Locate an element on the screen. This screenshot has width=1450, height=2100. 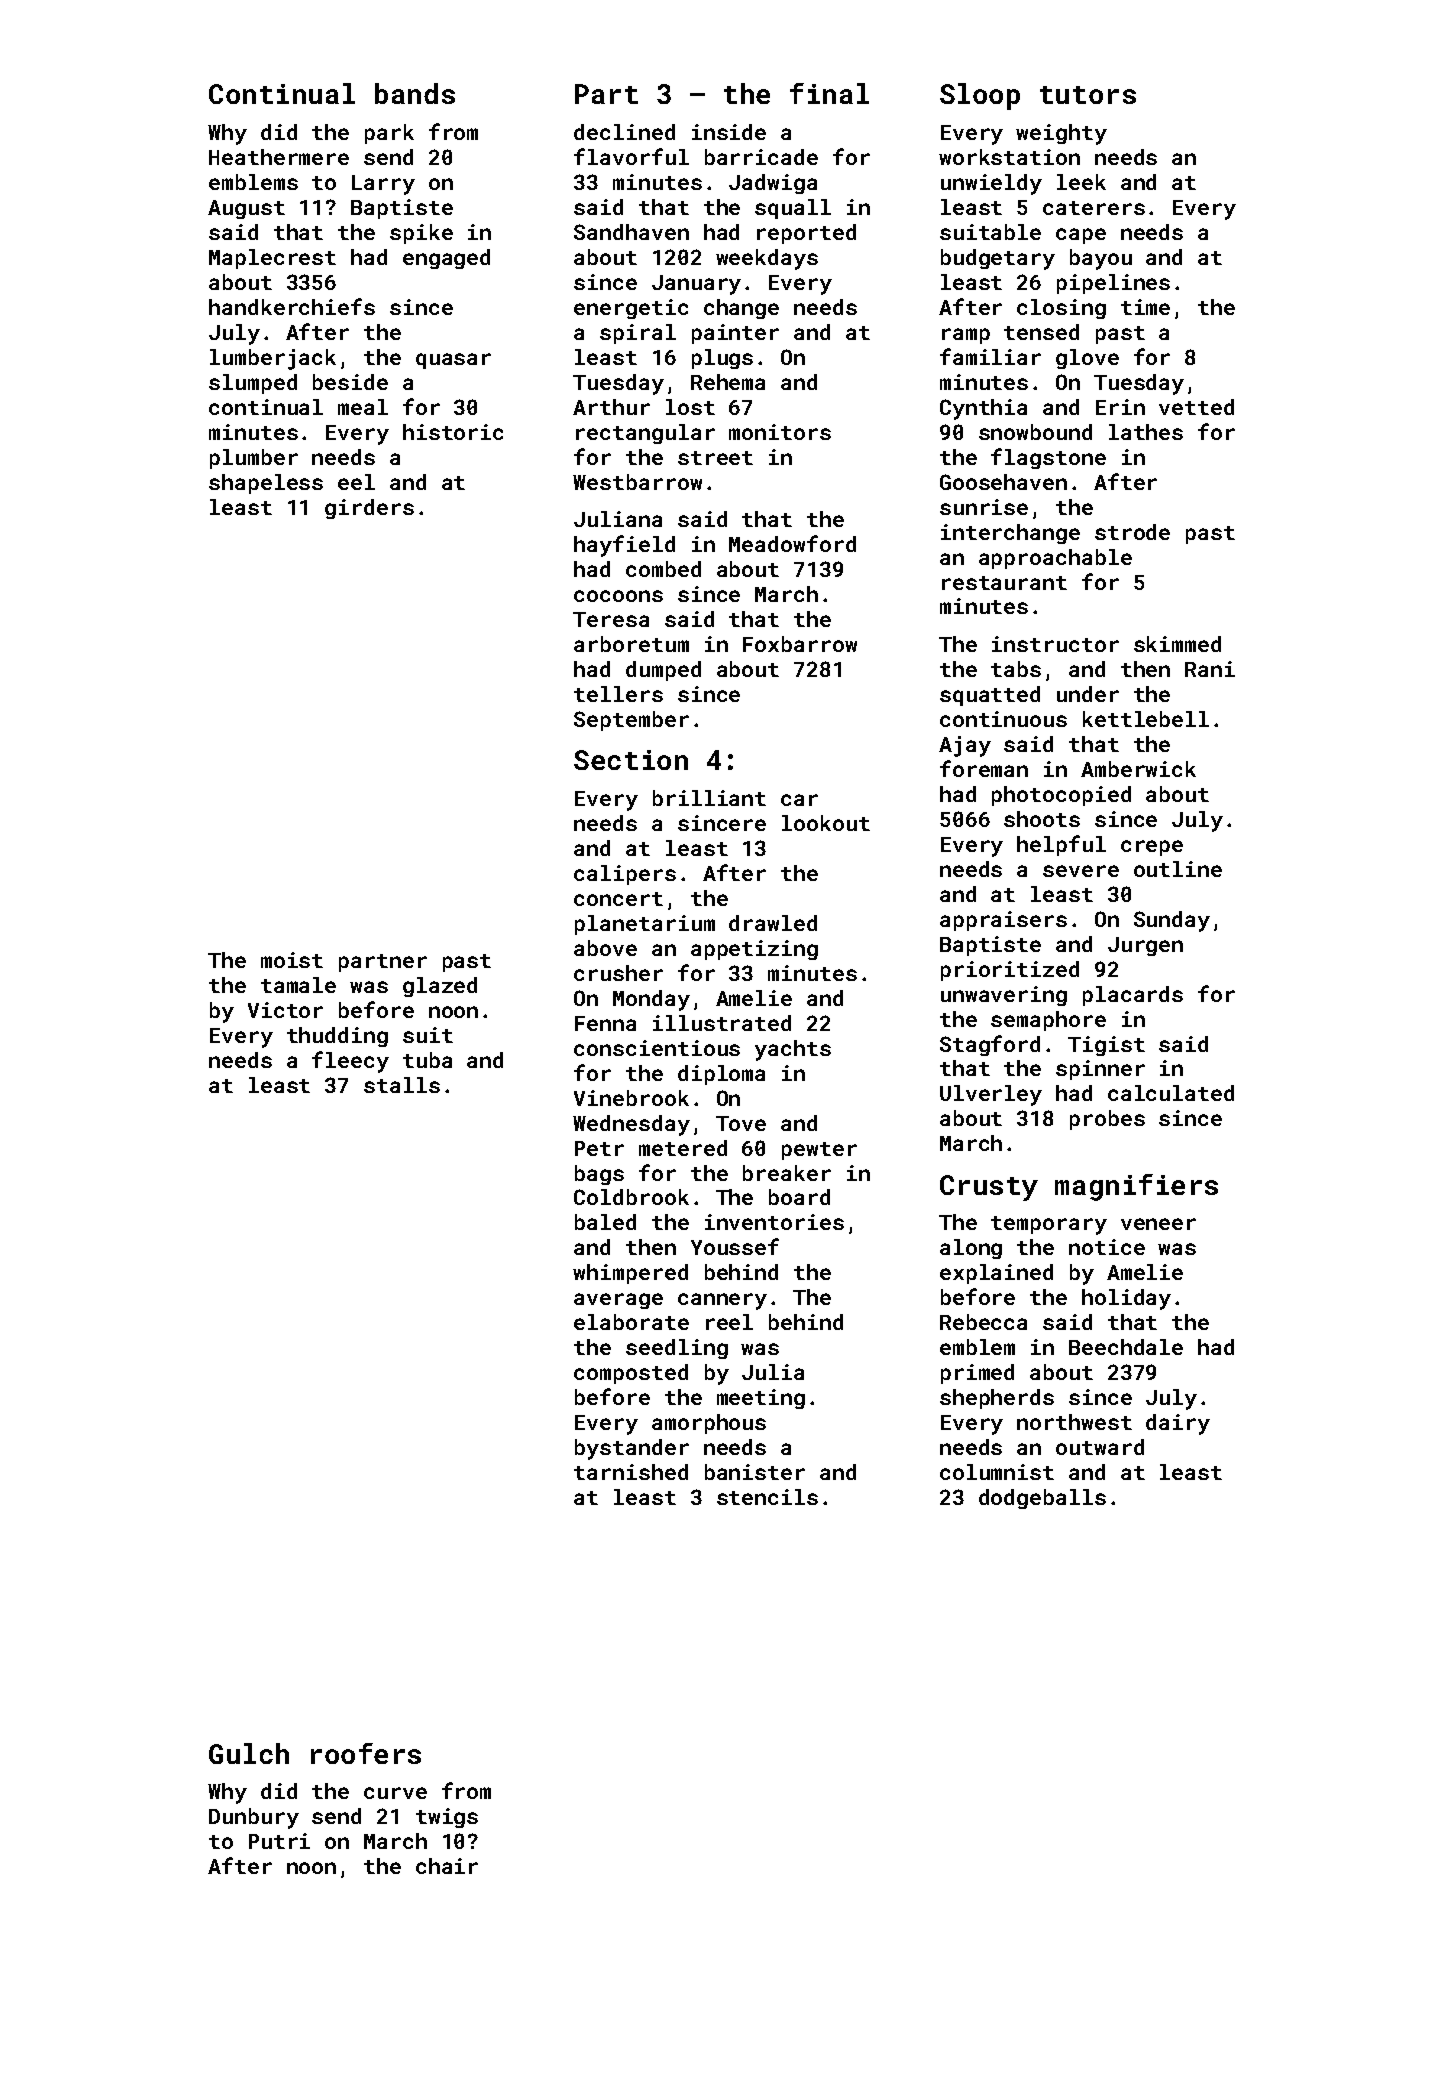
restaurant is located at coordinates (1004, 583).
